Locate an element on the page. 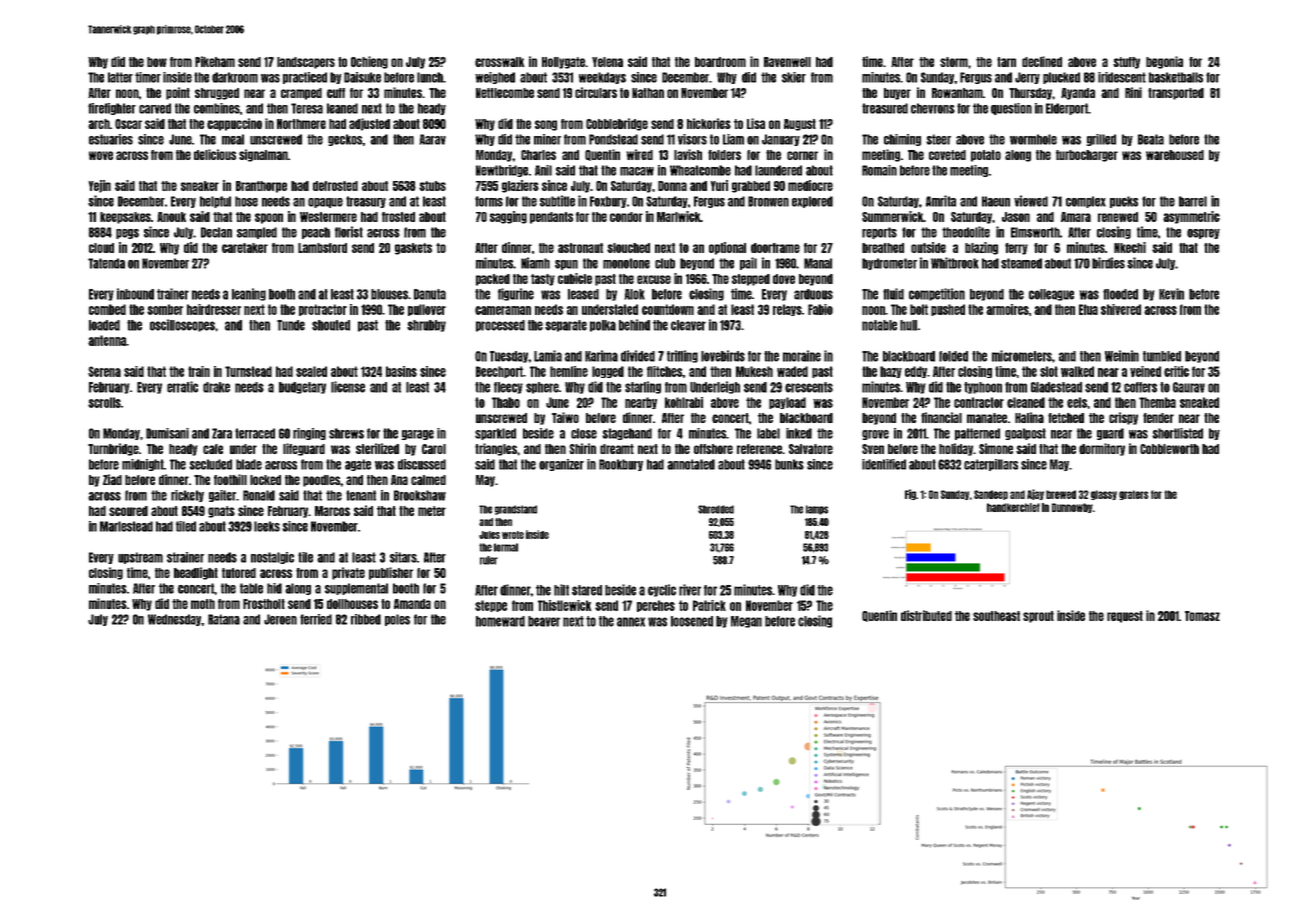 The image size is (1308, 924). Romain is located at coordinates (879, 170).
